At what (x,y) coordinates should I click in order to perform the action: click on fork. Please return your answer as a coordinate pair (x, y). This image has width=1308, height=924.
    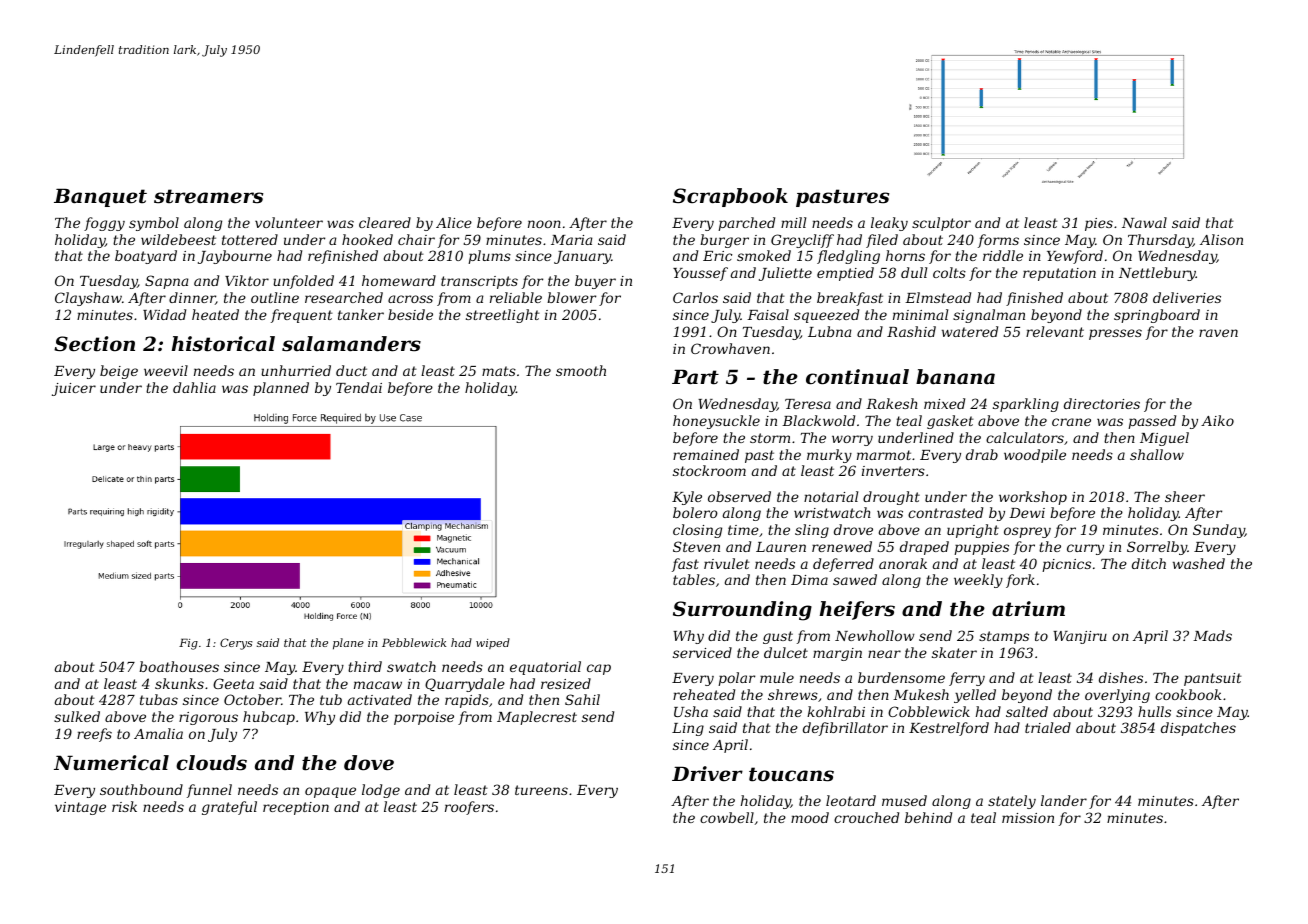
    Looking at the image, I should click on (1020, 581).
